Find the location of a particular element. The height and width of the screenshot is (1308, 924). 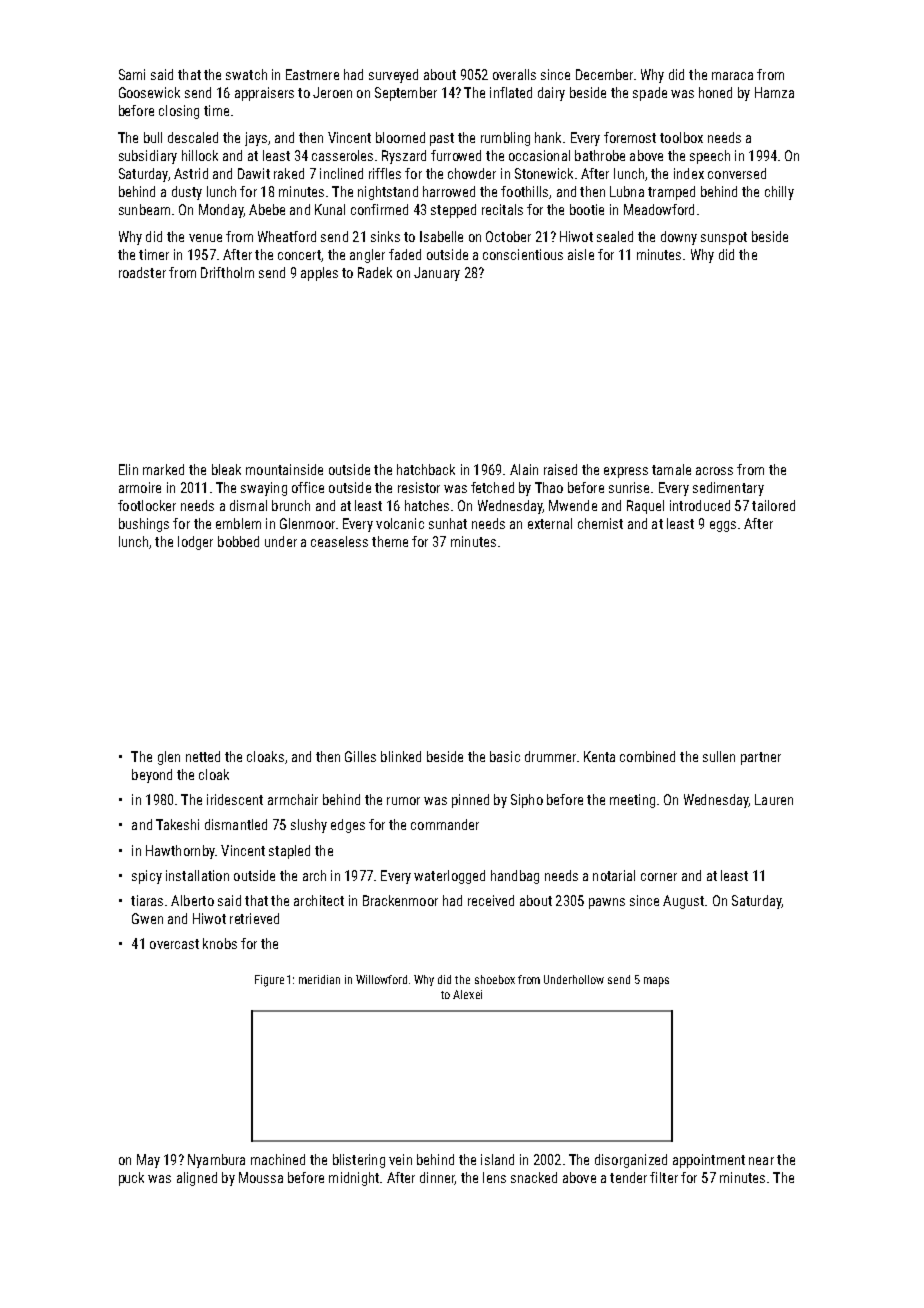

hillock is located at coordinates (200, 155).
